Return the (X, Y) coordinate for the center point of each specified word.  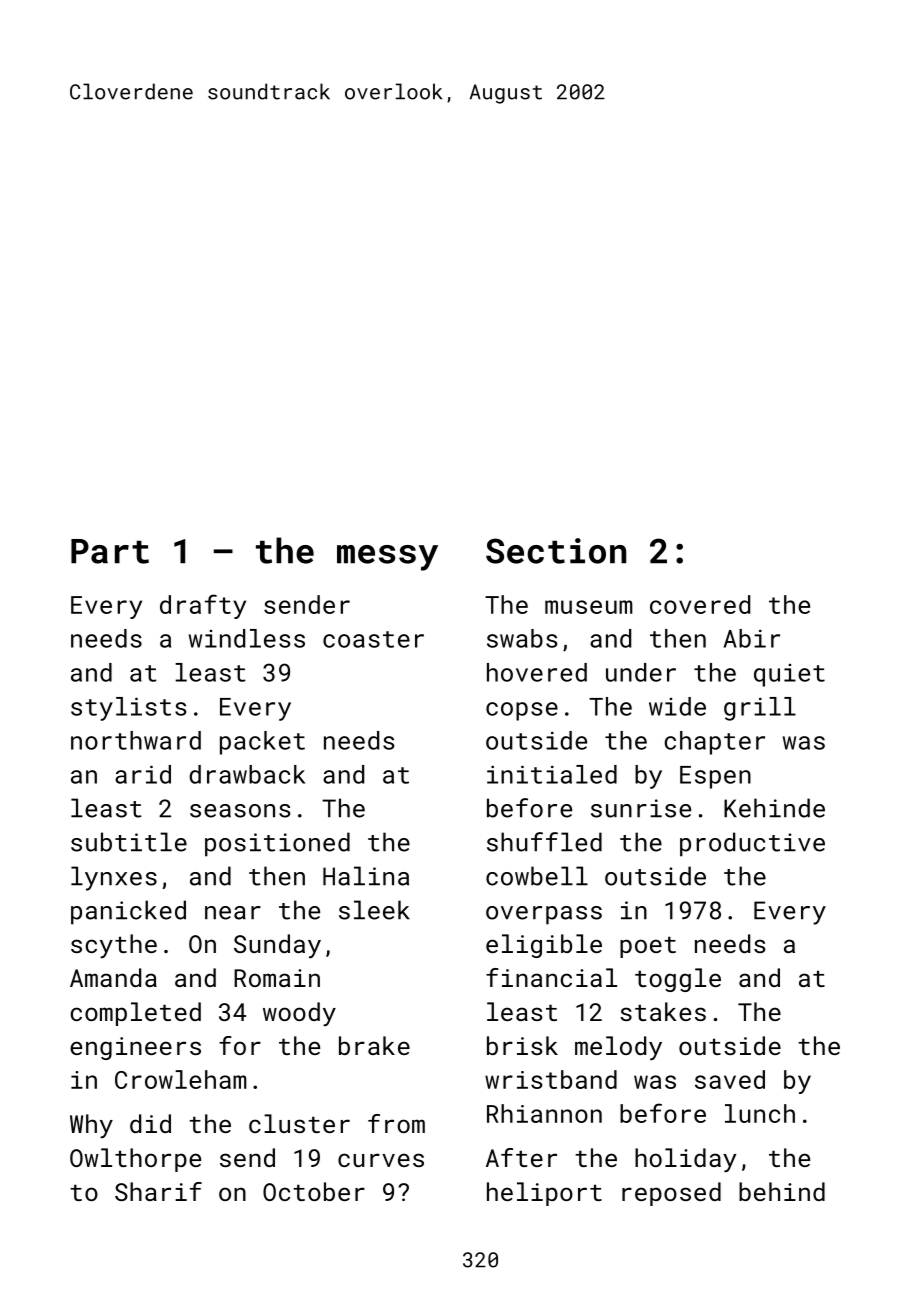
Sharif (158, 1191)
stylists (129, 709)
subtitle (129, 842)
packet (262, 743)
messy (387, 558)
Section (556, 551)
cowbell (537, 876)
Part (110, 551)
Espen (715, 777)
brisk (522, 1045)
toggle (678, 980)
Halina (366, 876)
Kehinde (774, 808)
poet (648, 947)
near (233, 913)
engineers (135, 1048)
